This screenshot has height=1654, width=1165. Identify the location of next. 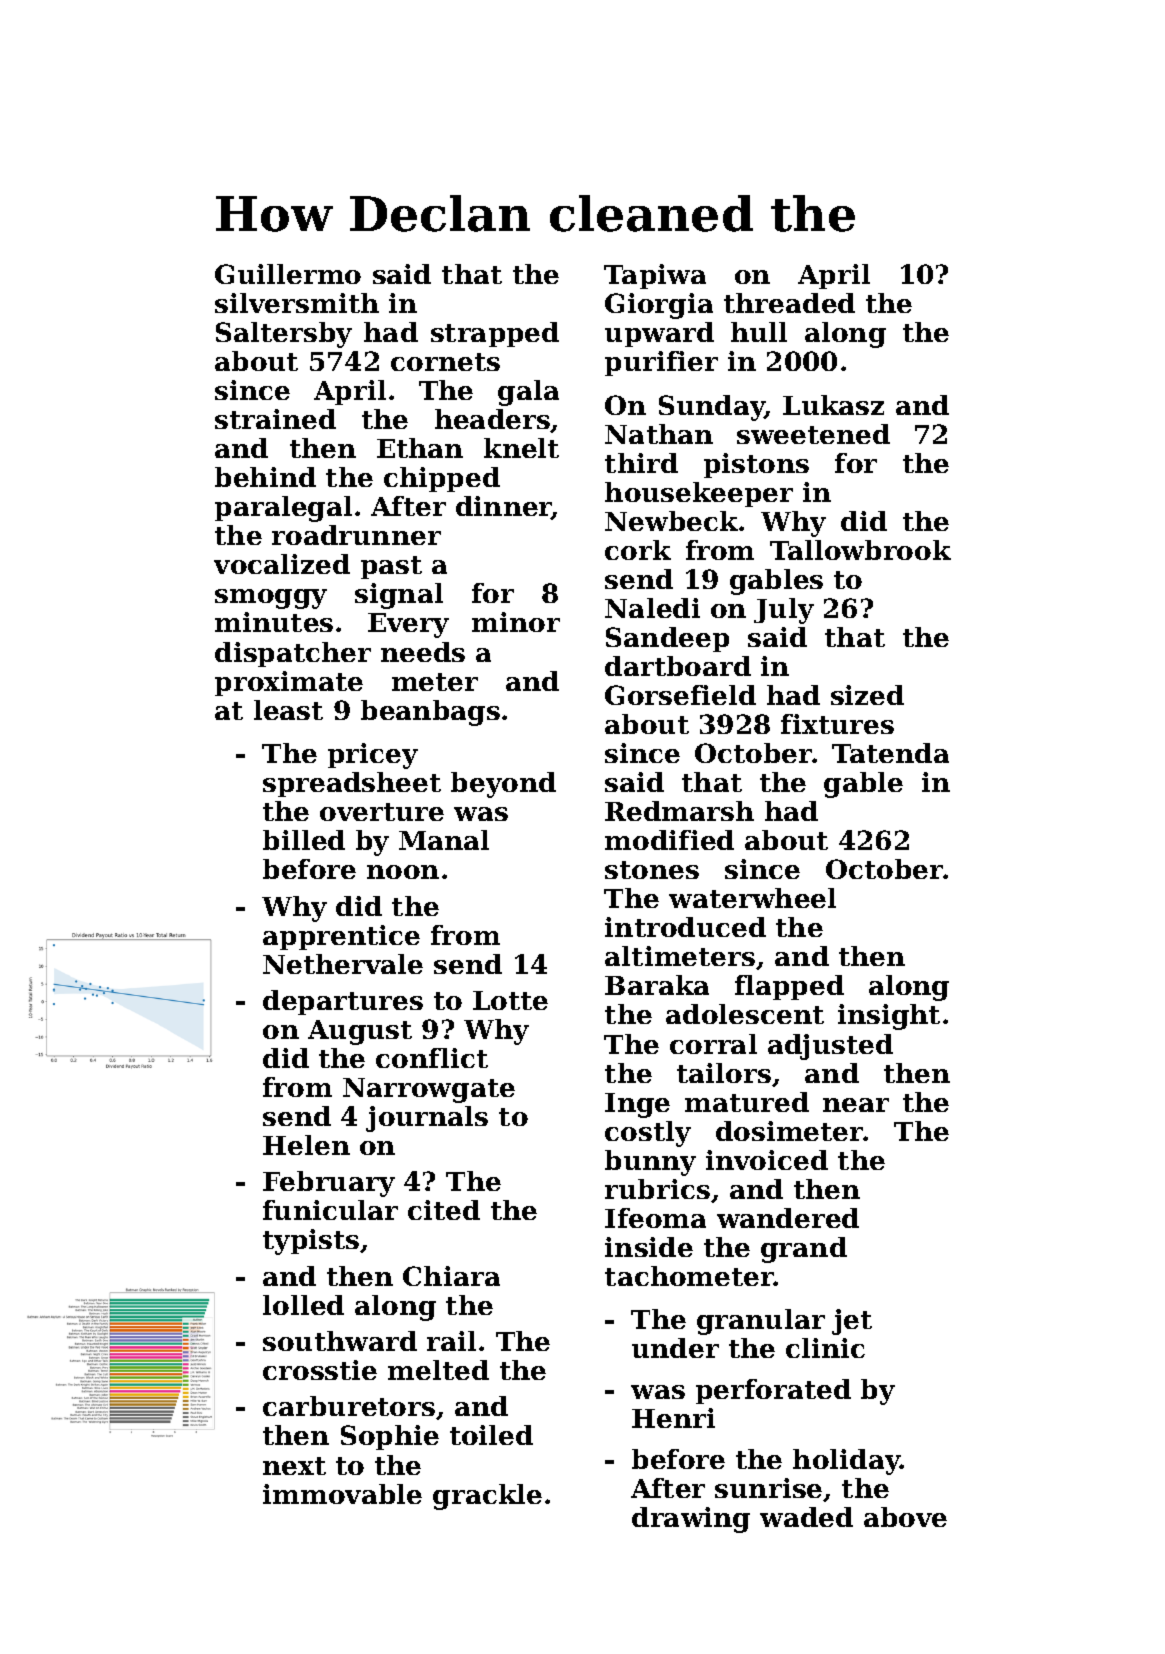
(294, 1466).
